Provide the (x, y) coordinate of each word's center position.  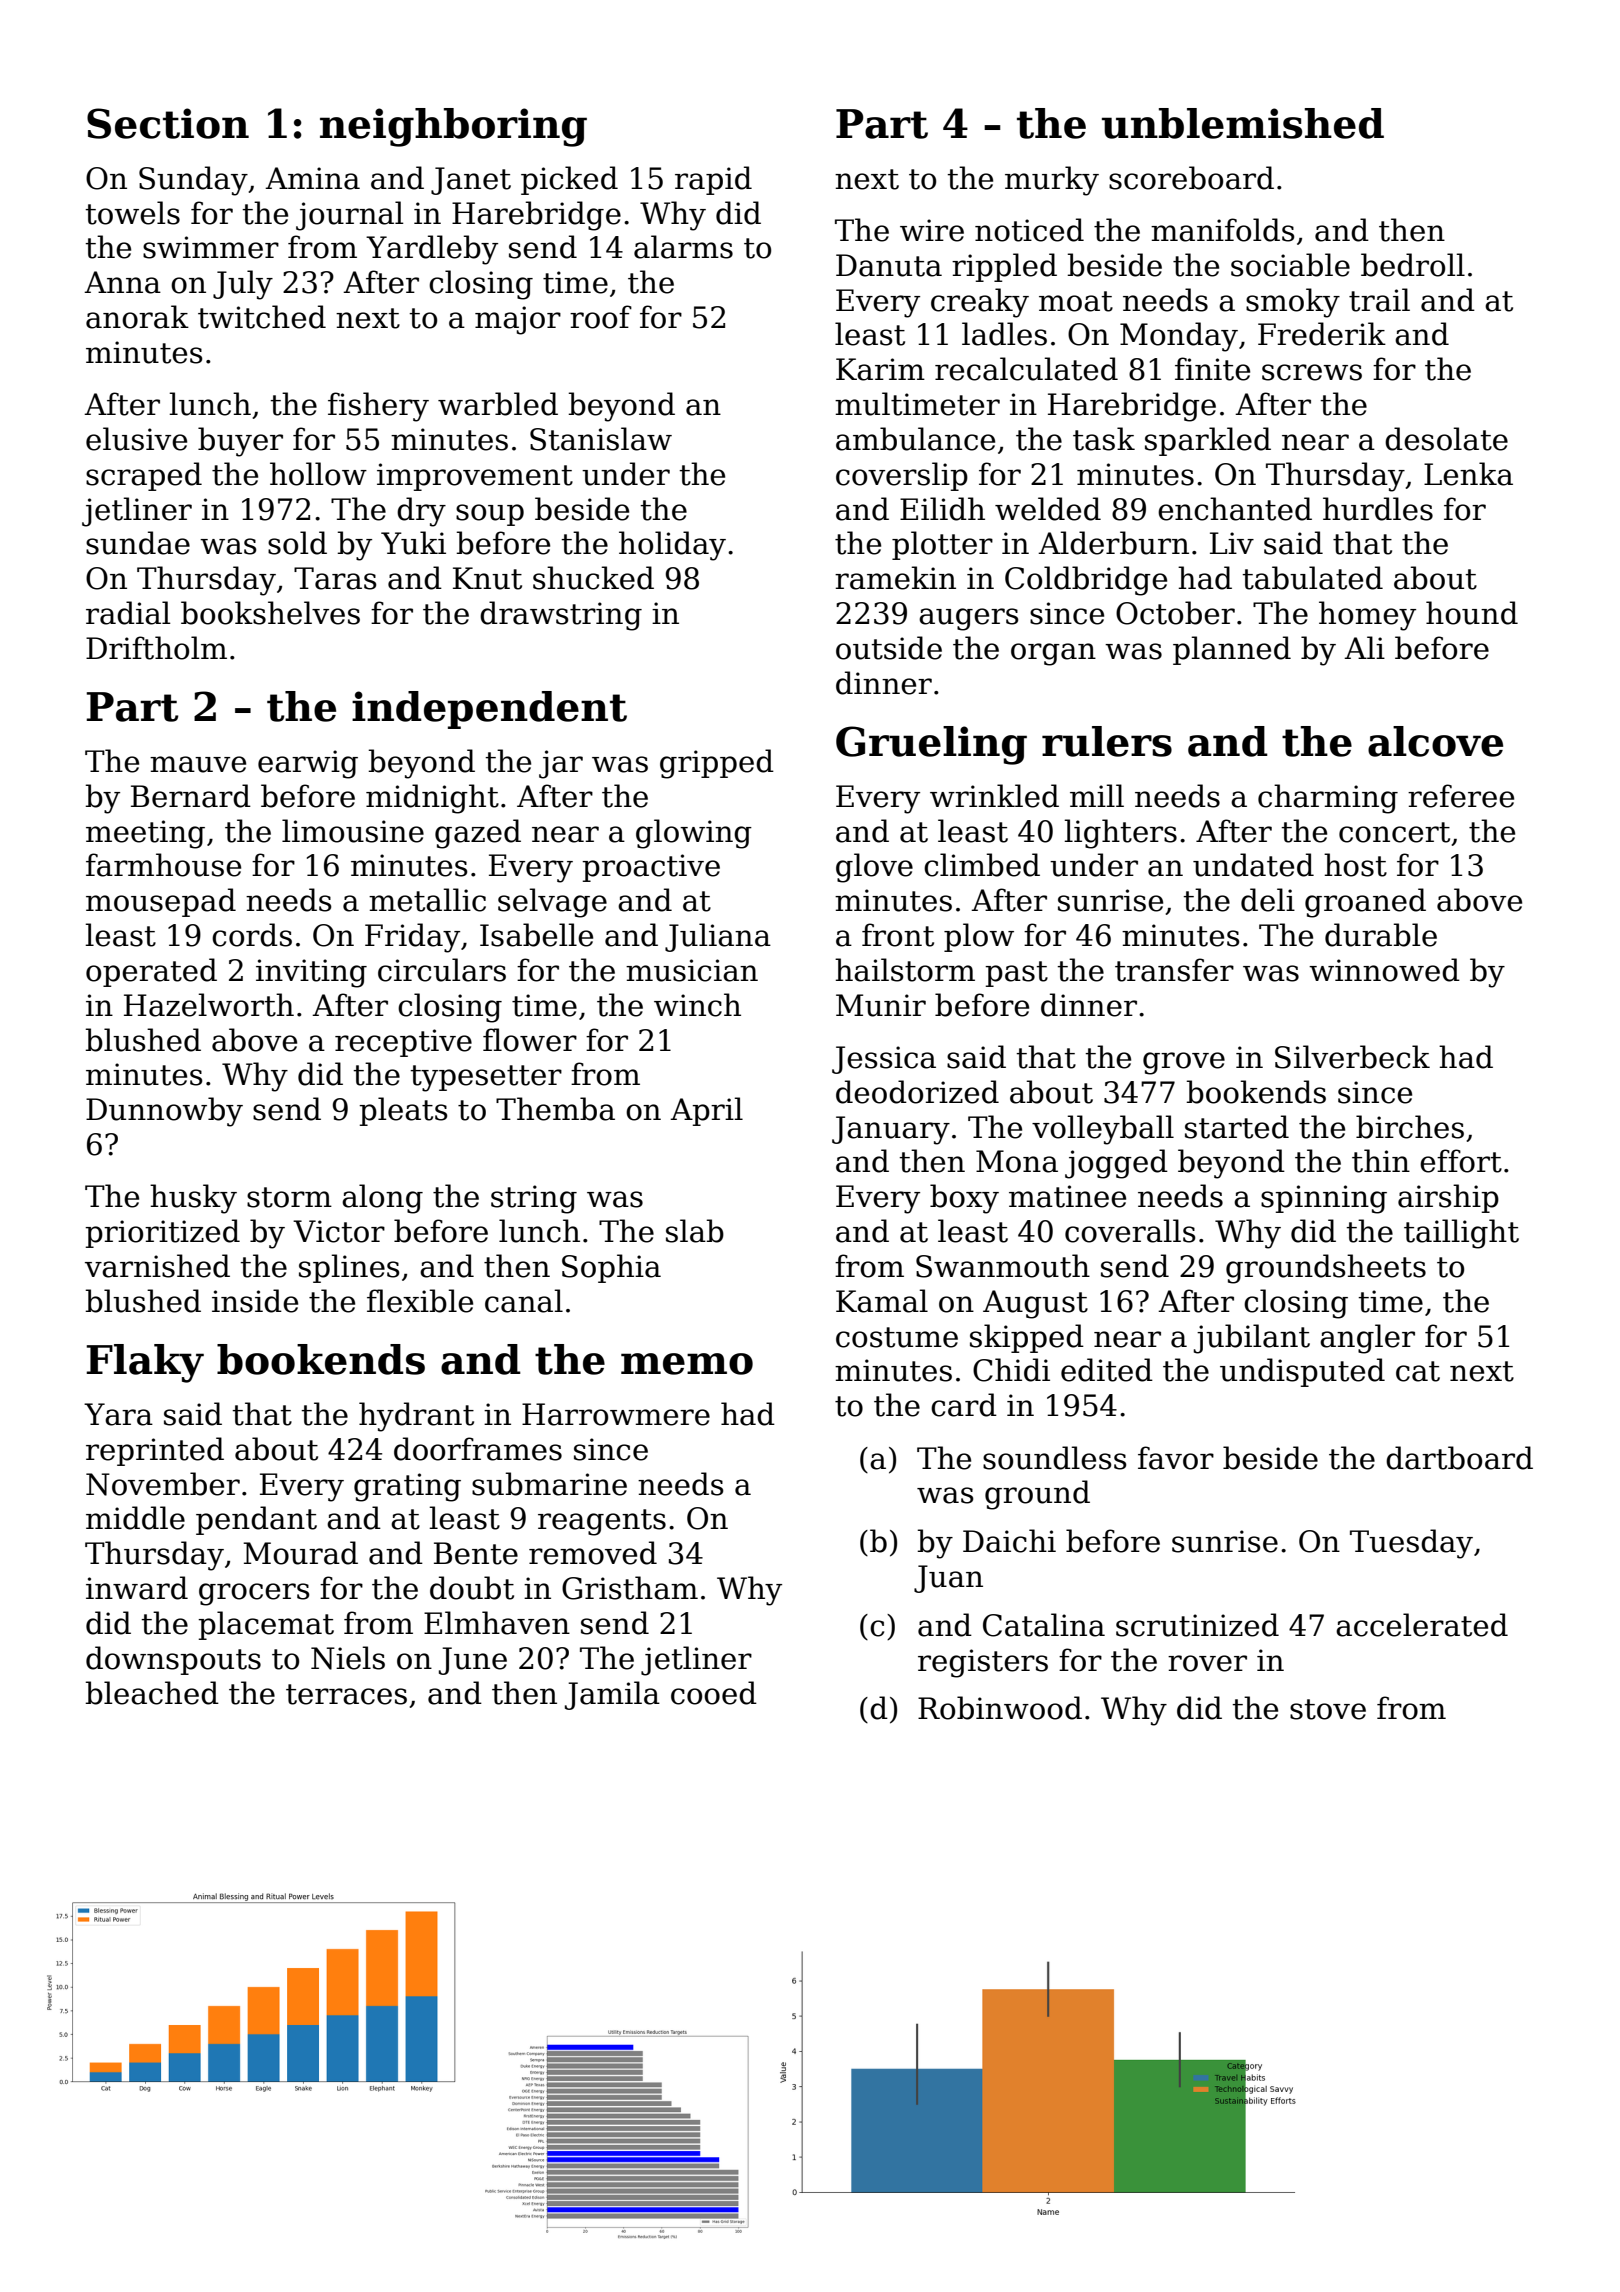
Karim (880, 369)
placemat (266, 1625)
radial (128, 613)
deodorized (917, 1092)
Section (168, 123)
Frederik (1322, 334)
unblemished (1243, 123)
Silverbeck (1352, 1057)
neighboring (453, 127)
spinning (1324, 1199)
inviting (311, 973)
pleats (403, 1111)
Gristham (630, 1588)
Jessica (884, 1060)
